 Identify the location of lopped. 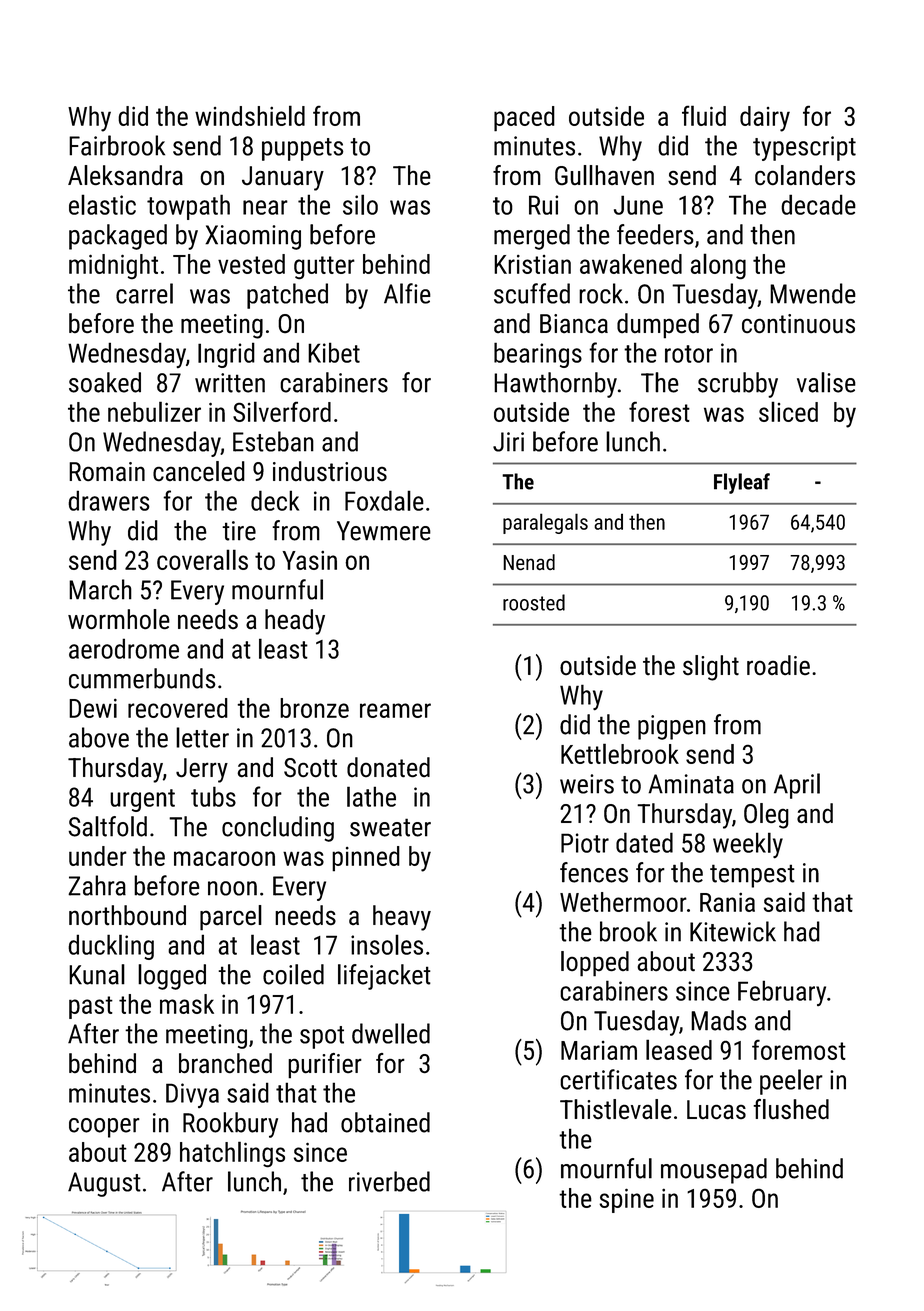
(595, 964).
